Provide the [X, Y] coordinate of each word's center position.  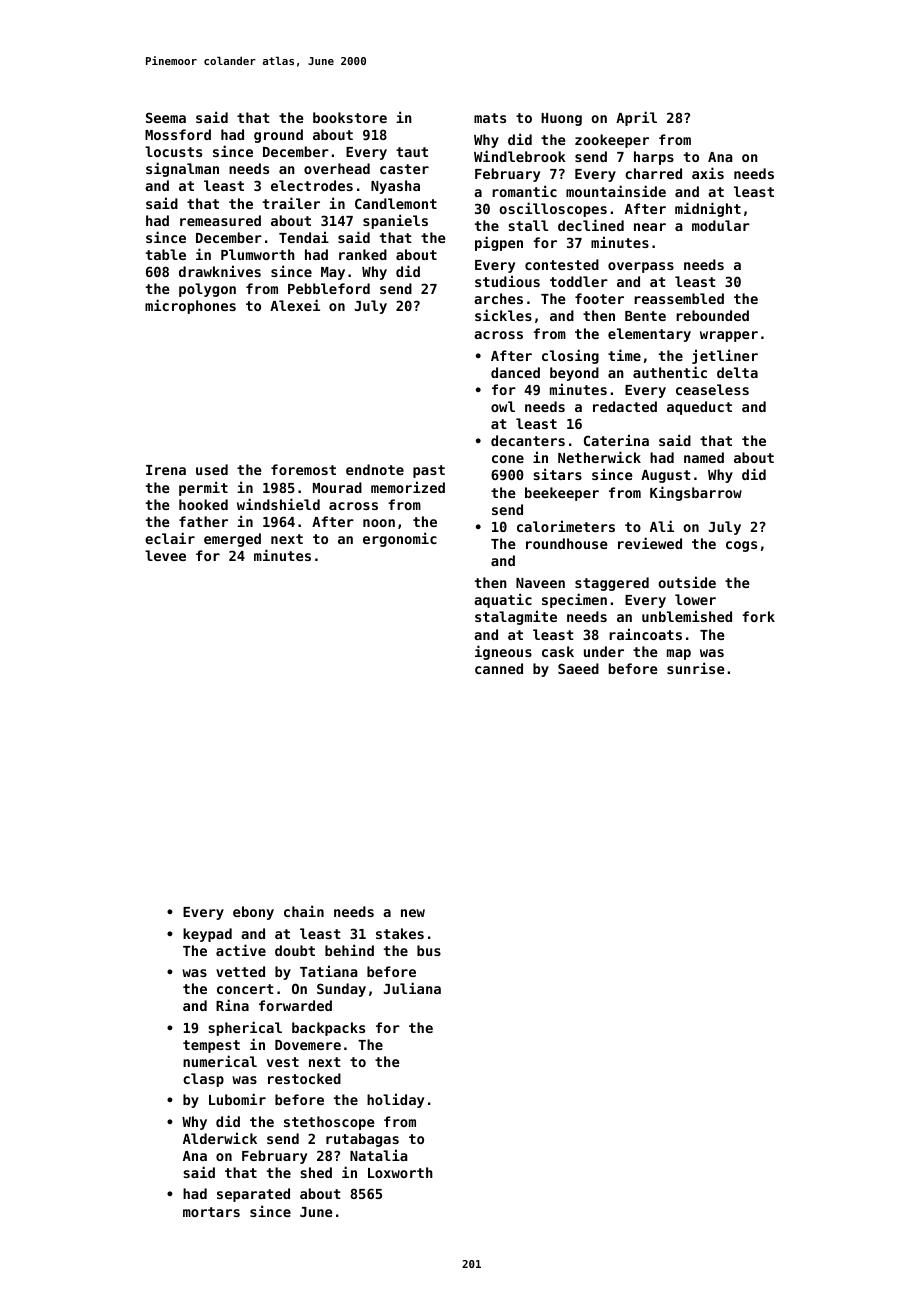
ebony [253, 913]
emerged [232, 540]
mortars [211, 1212]
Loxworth [400, 1172]
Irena [166, 470]
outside [687, 582]
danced [515, 372]
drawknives [220, 271]
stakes [400, 933]
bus [429, 950]
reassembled [679, 298]
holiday [395, 1100]
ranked [363, 254]
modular [721, 225]
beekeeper [562, 494]
